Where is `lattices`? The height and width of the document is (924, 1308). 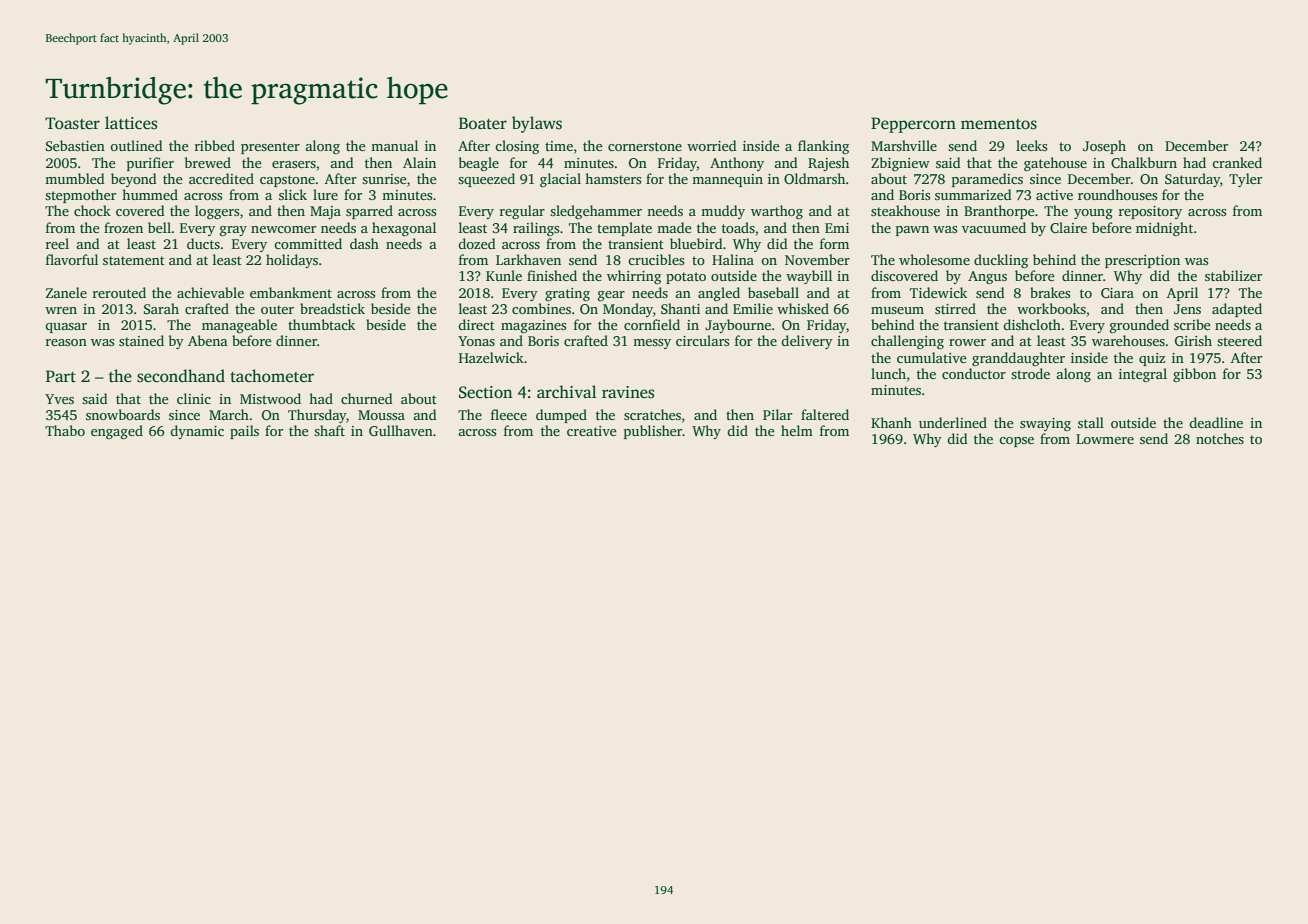 lattices is located at coordinates (131, 123).
